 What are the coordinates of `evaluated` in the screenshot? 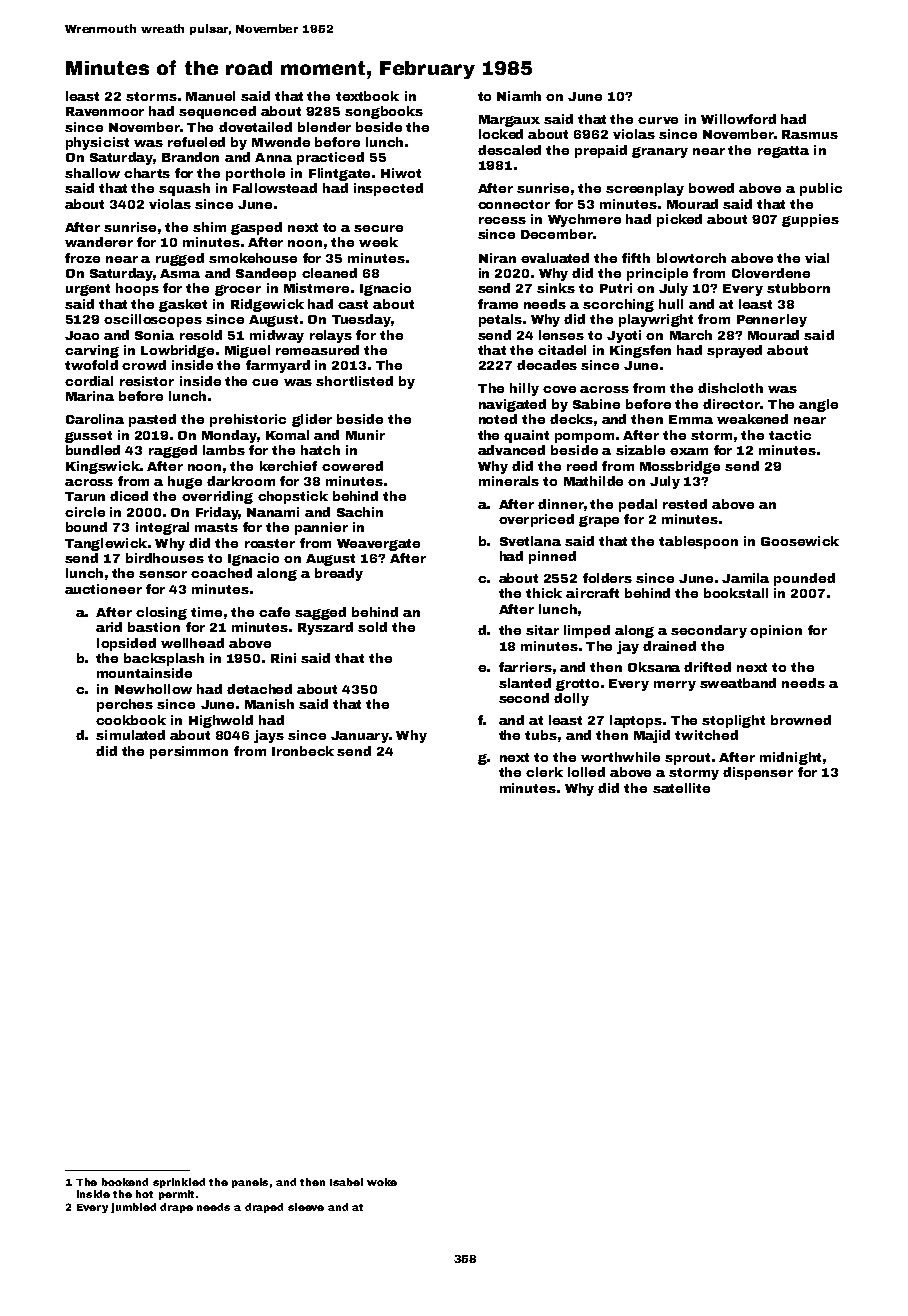 It's located at (555, 258).
